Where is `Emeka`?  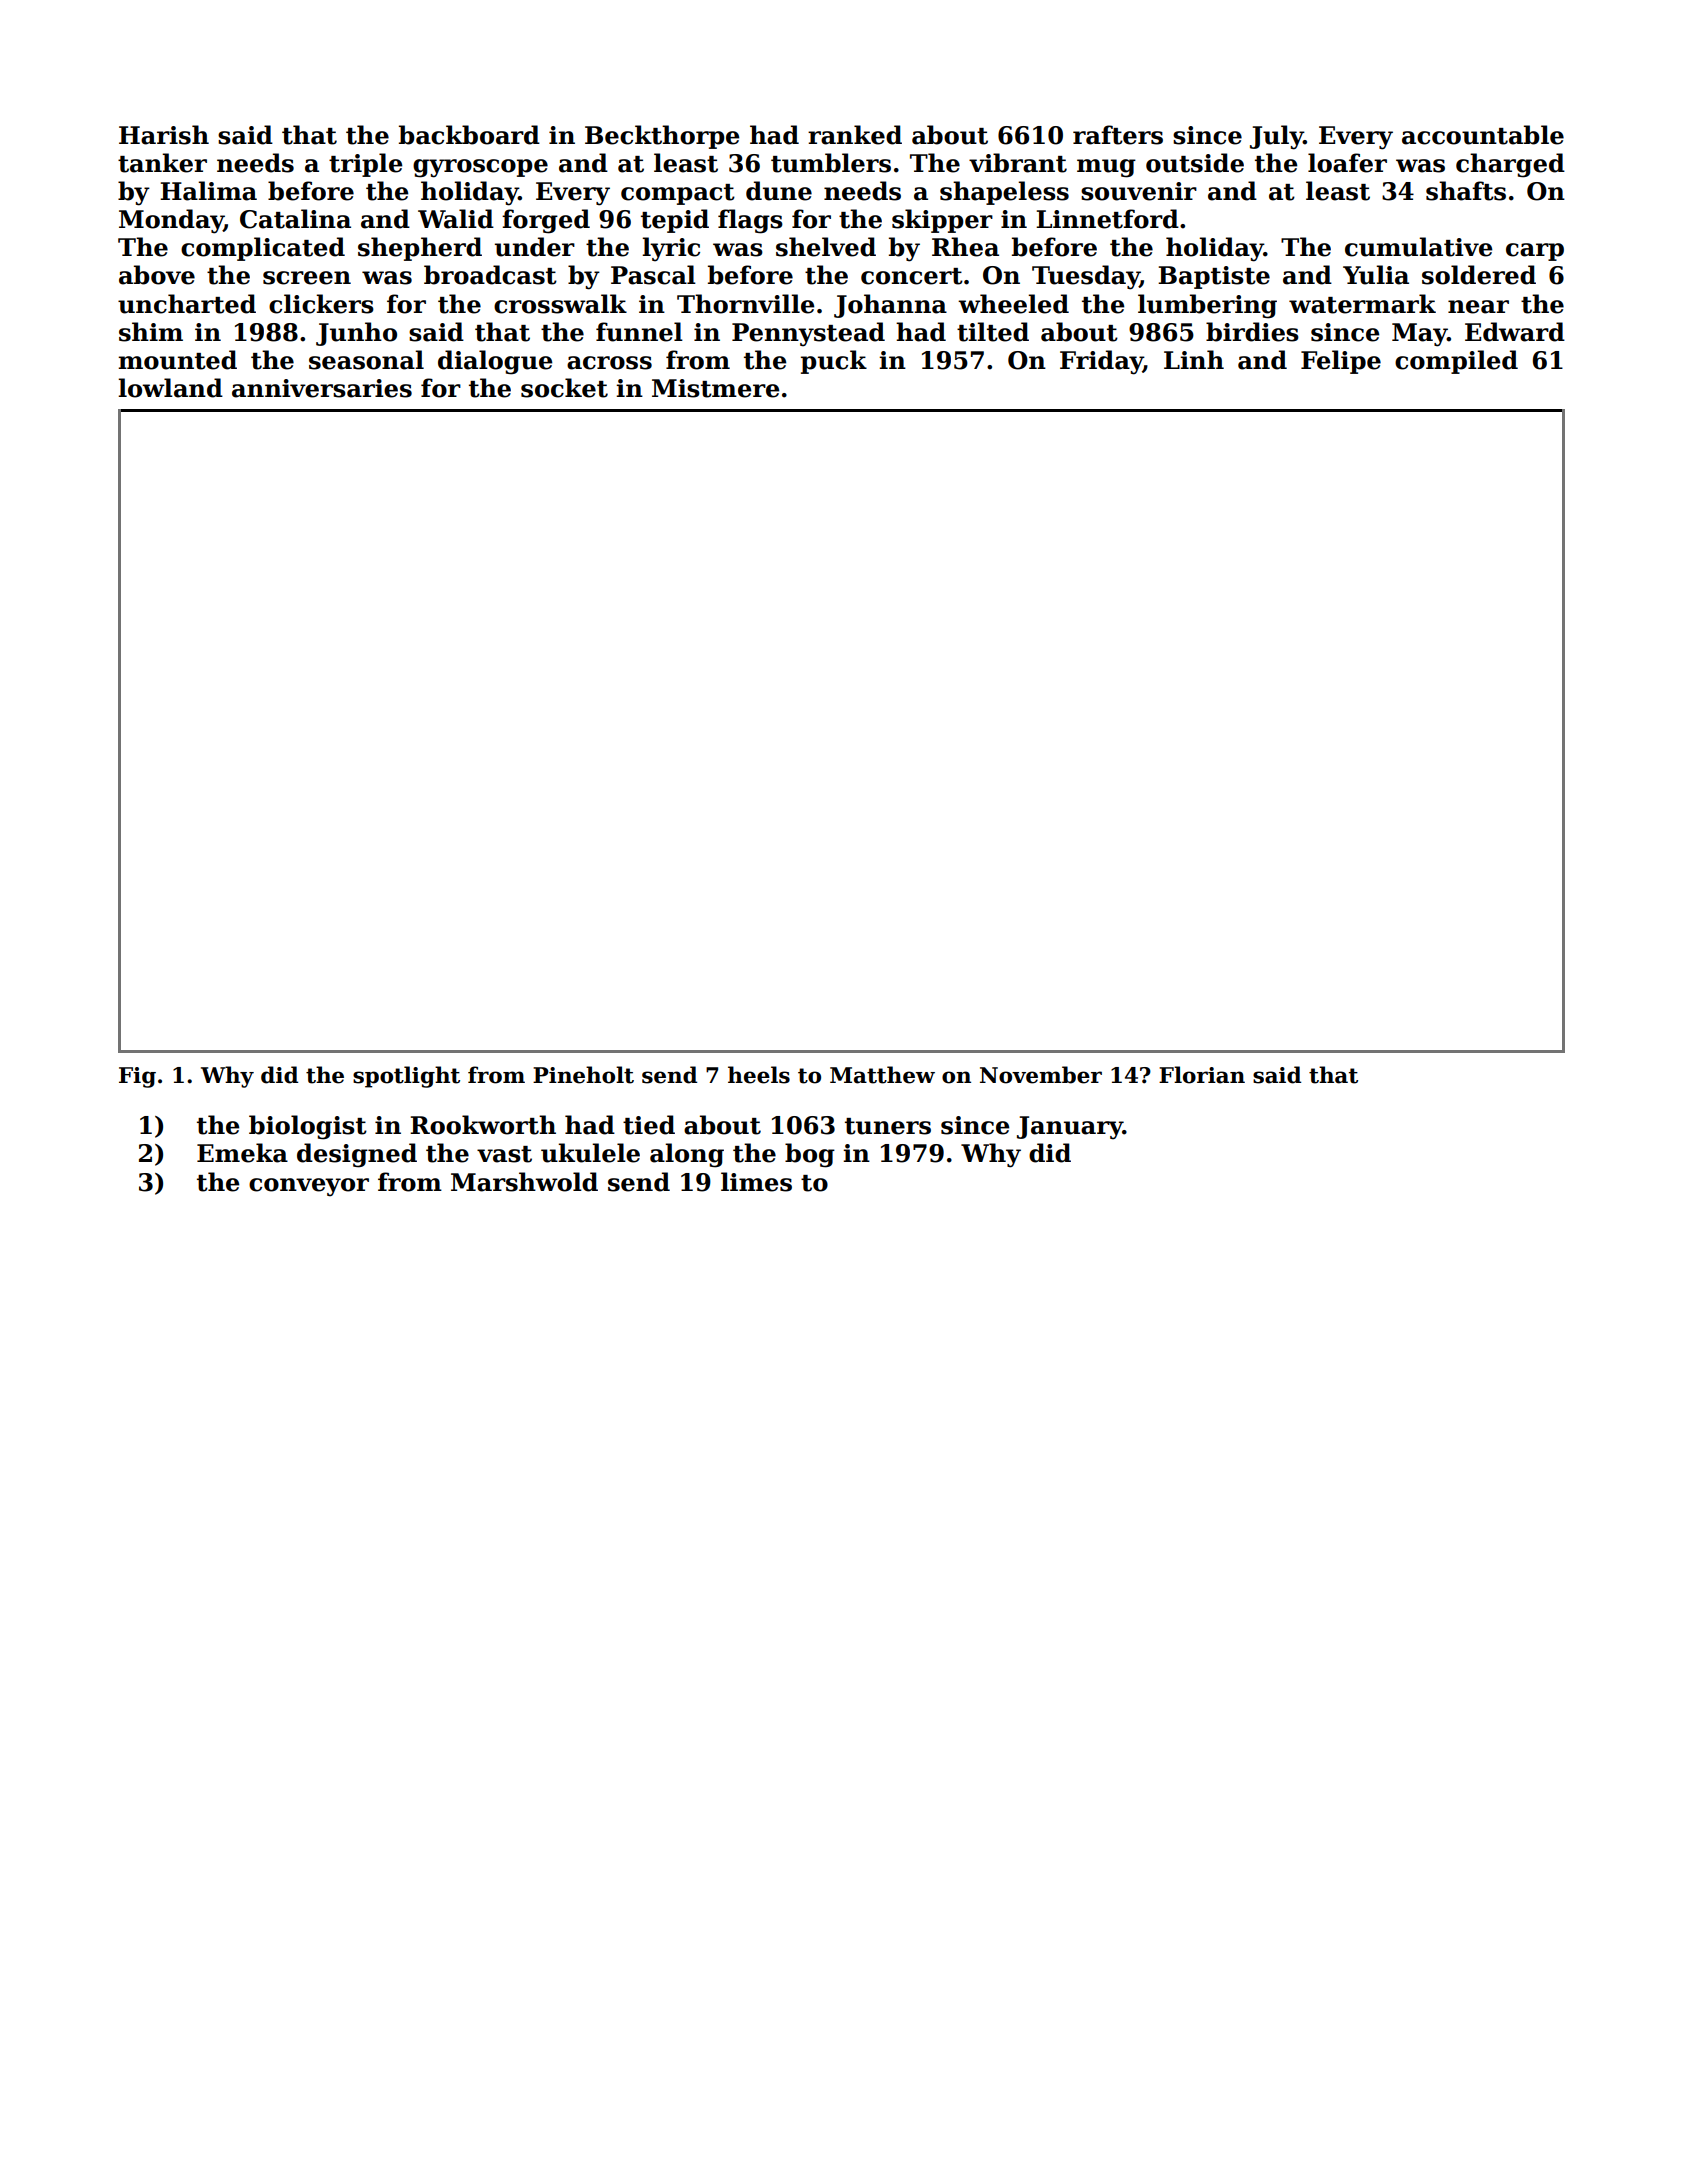
Emeka is located at coordinates (242, 1153).
